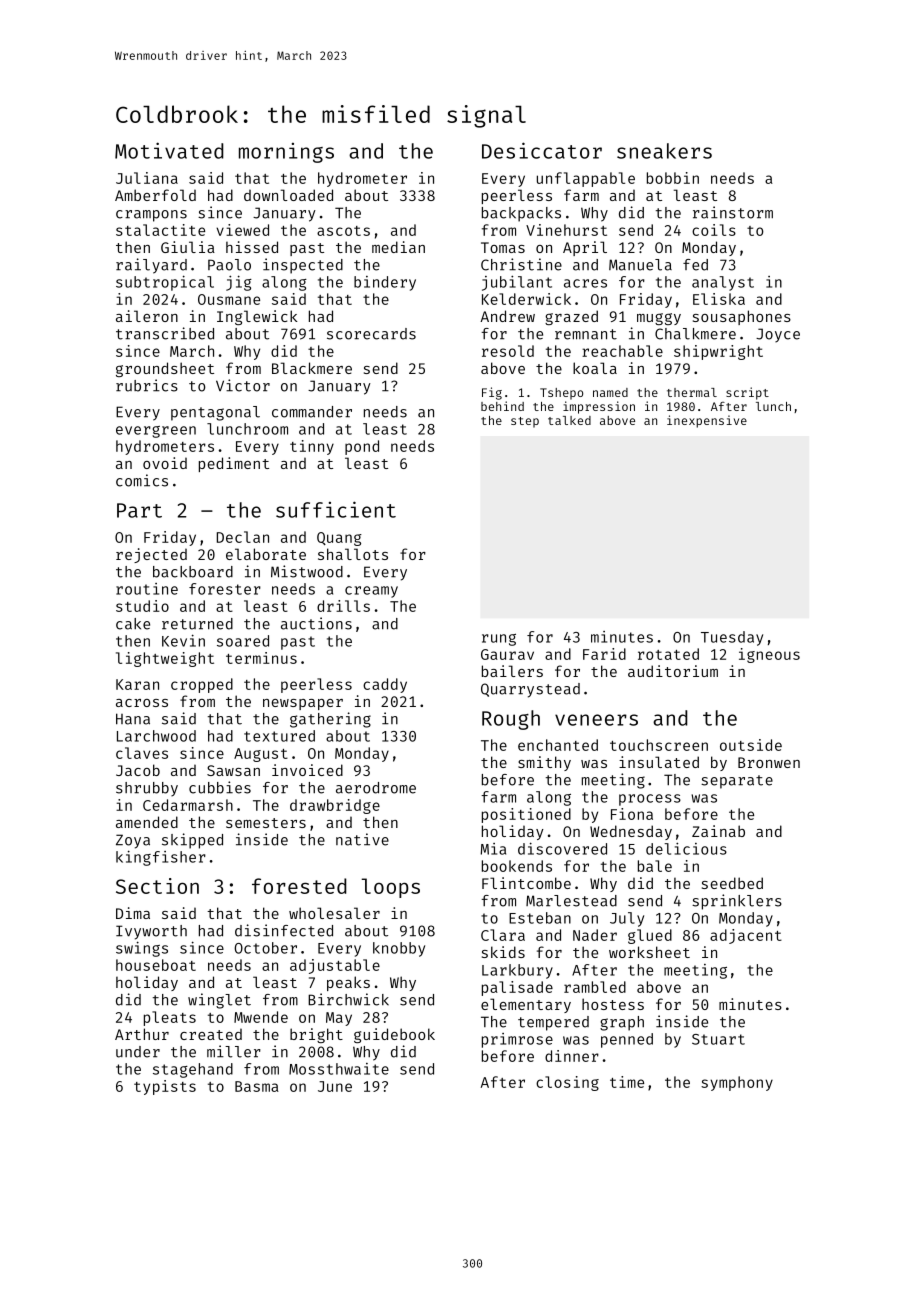 The height and width of the screenshot is (1314, 924). I want to click on June, so click(335, 1086).
